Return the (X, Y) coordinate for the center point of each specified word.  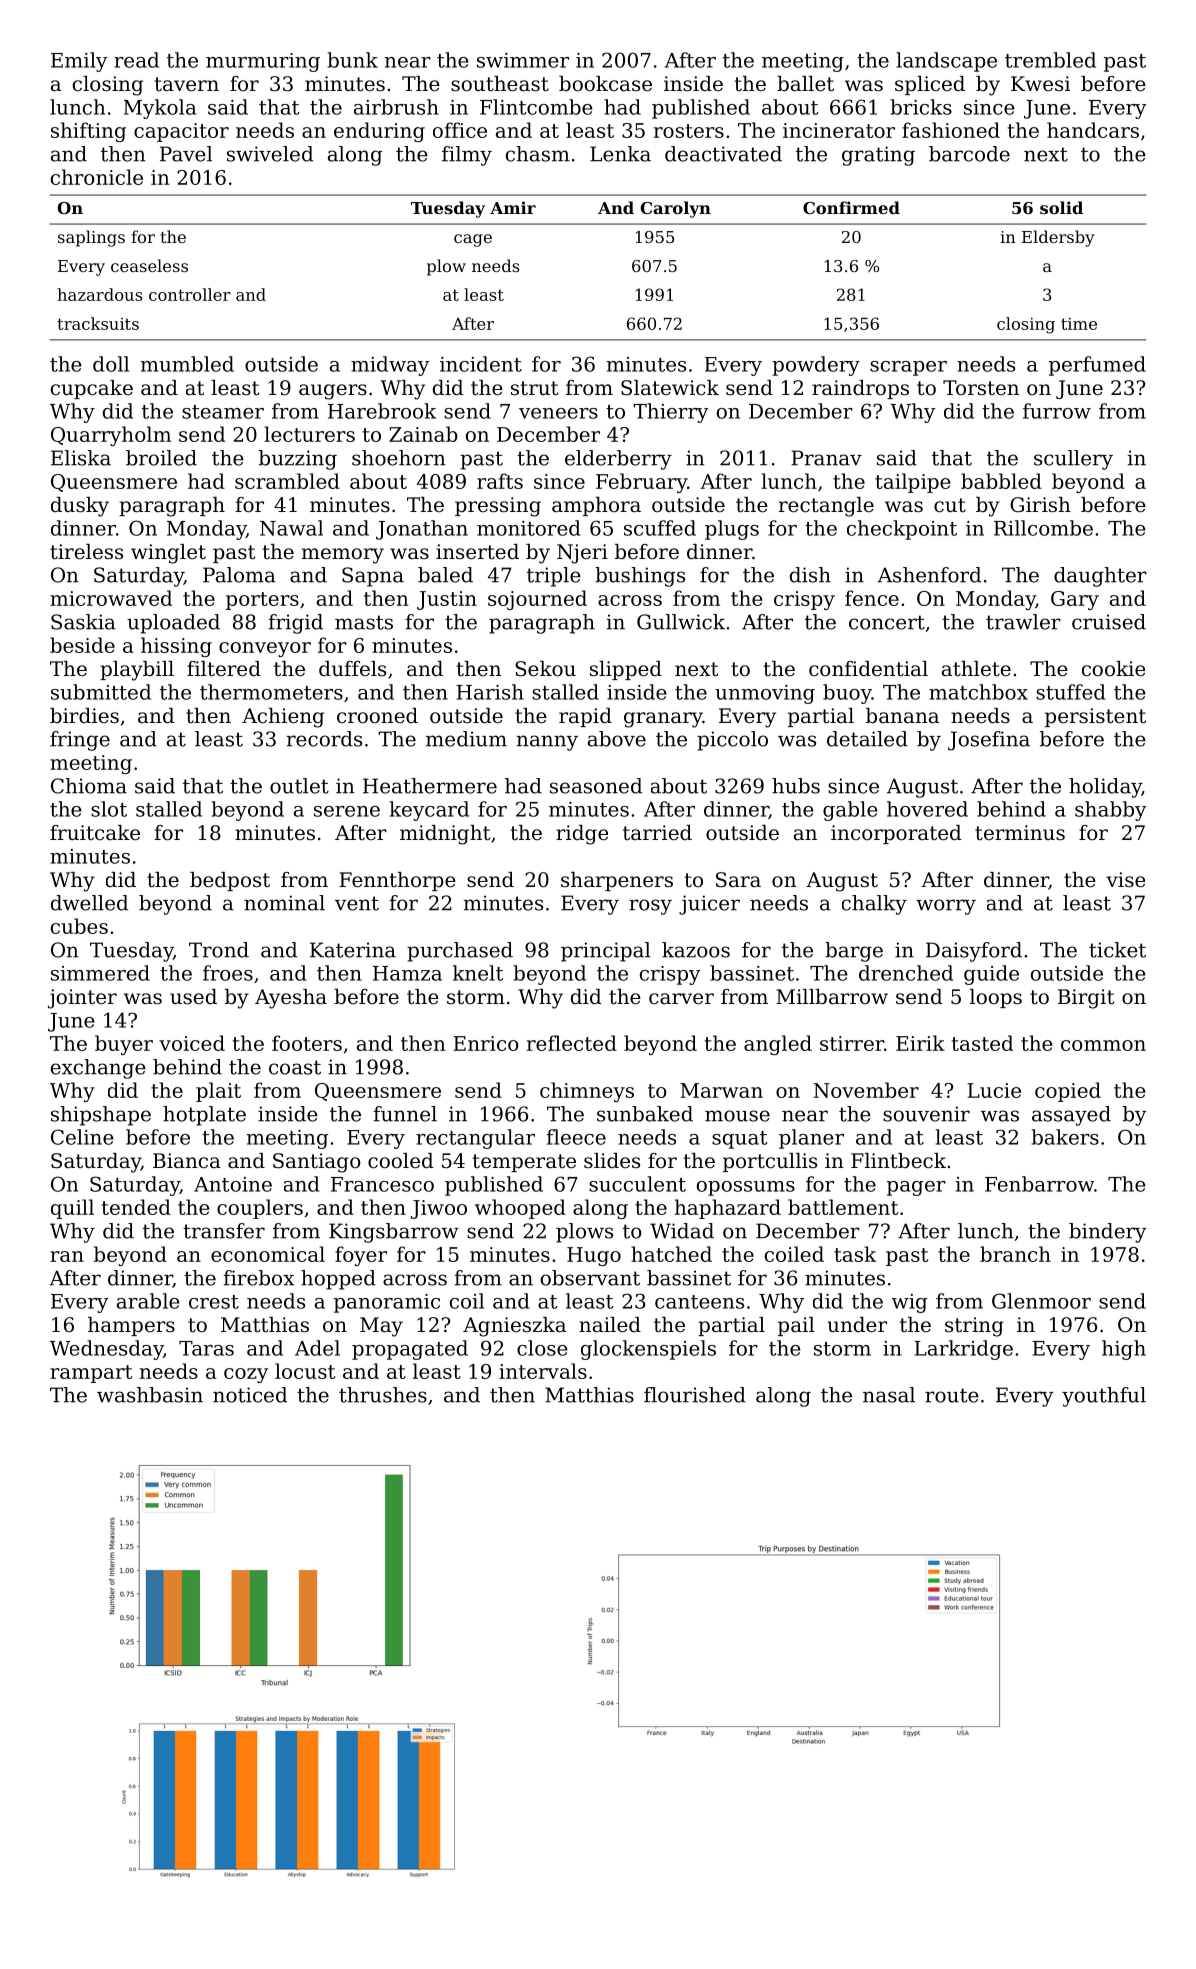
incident (481, 364)
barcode (969, 154)
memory (343, 556)
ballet (805, 84)
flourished (695, 1395)
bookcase (605, 84)
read (136, 60)
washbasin (150, 1395)
